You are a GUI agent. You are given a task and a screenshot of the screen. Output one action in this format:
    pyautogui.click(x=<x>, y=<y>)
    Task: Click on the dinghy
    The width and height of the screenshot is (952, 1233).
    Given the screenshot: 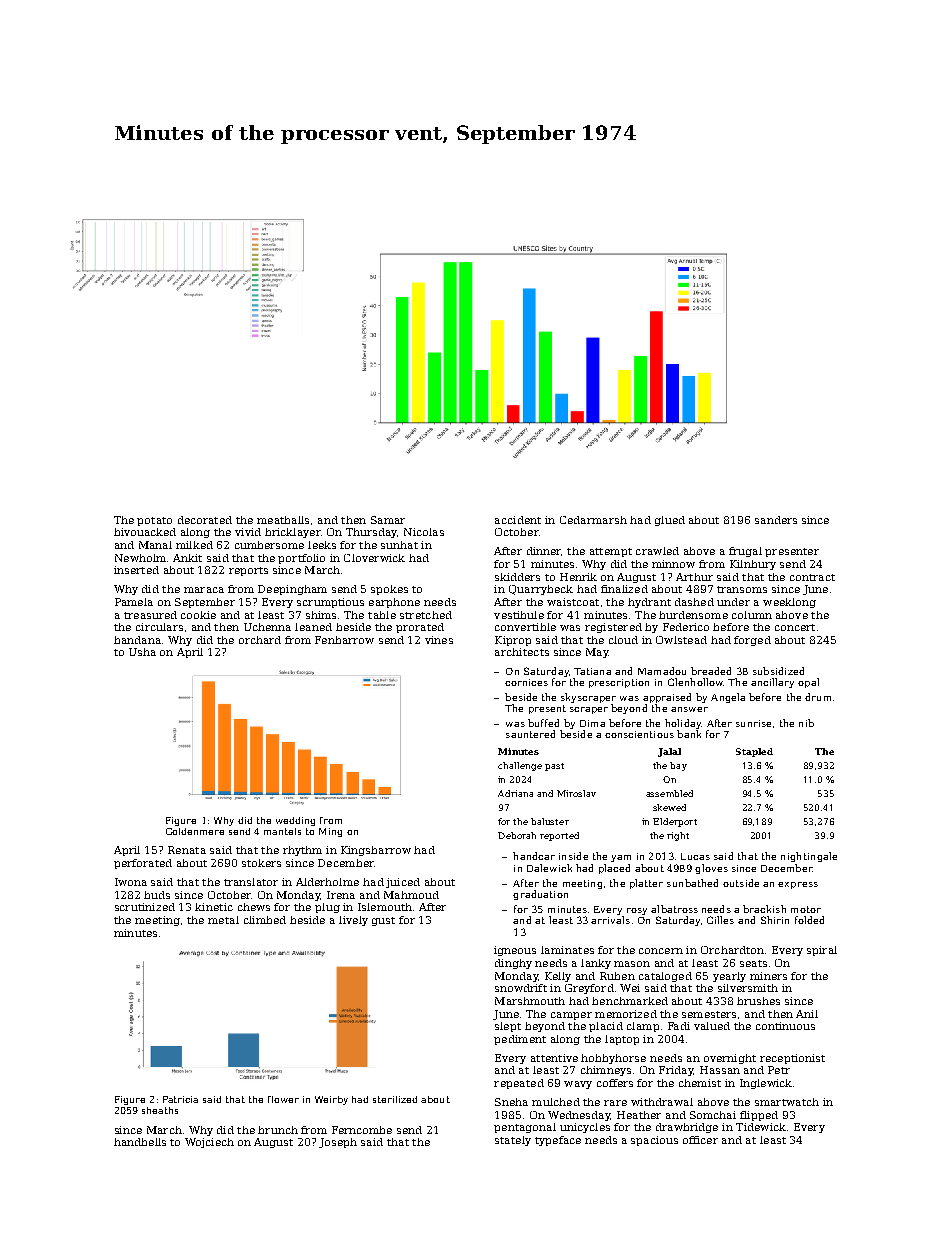 What is the action you would take?
    pyautogui.click(x=513, y=964)
